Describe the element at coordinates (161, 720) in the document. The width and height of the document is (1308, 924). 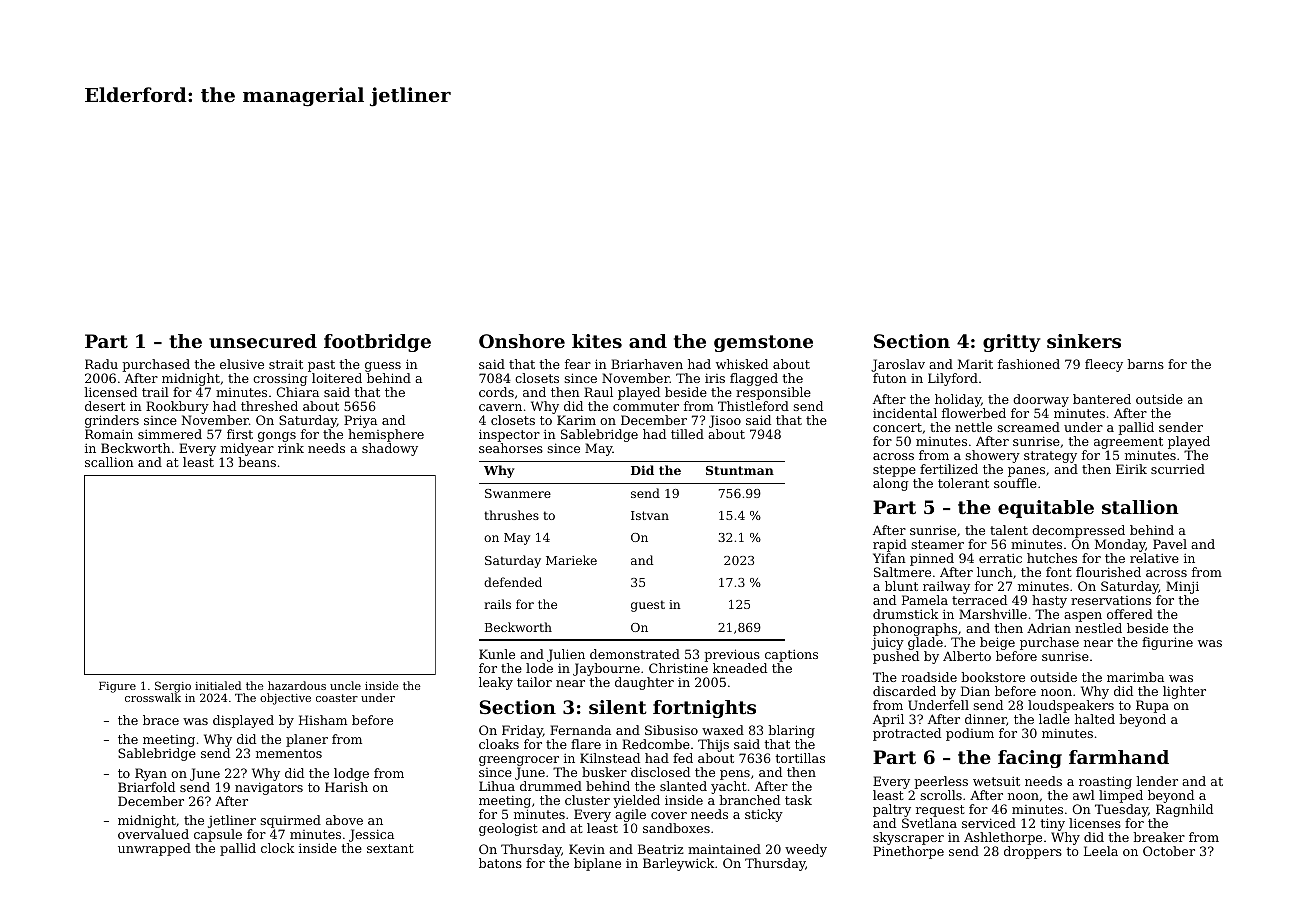
I see `brace` at that location.
